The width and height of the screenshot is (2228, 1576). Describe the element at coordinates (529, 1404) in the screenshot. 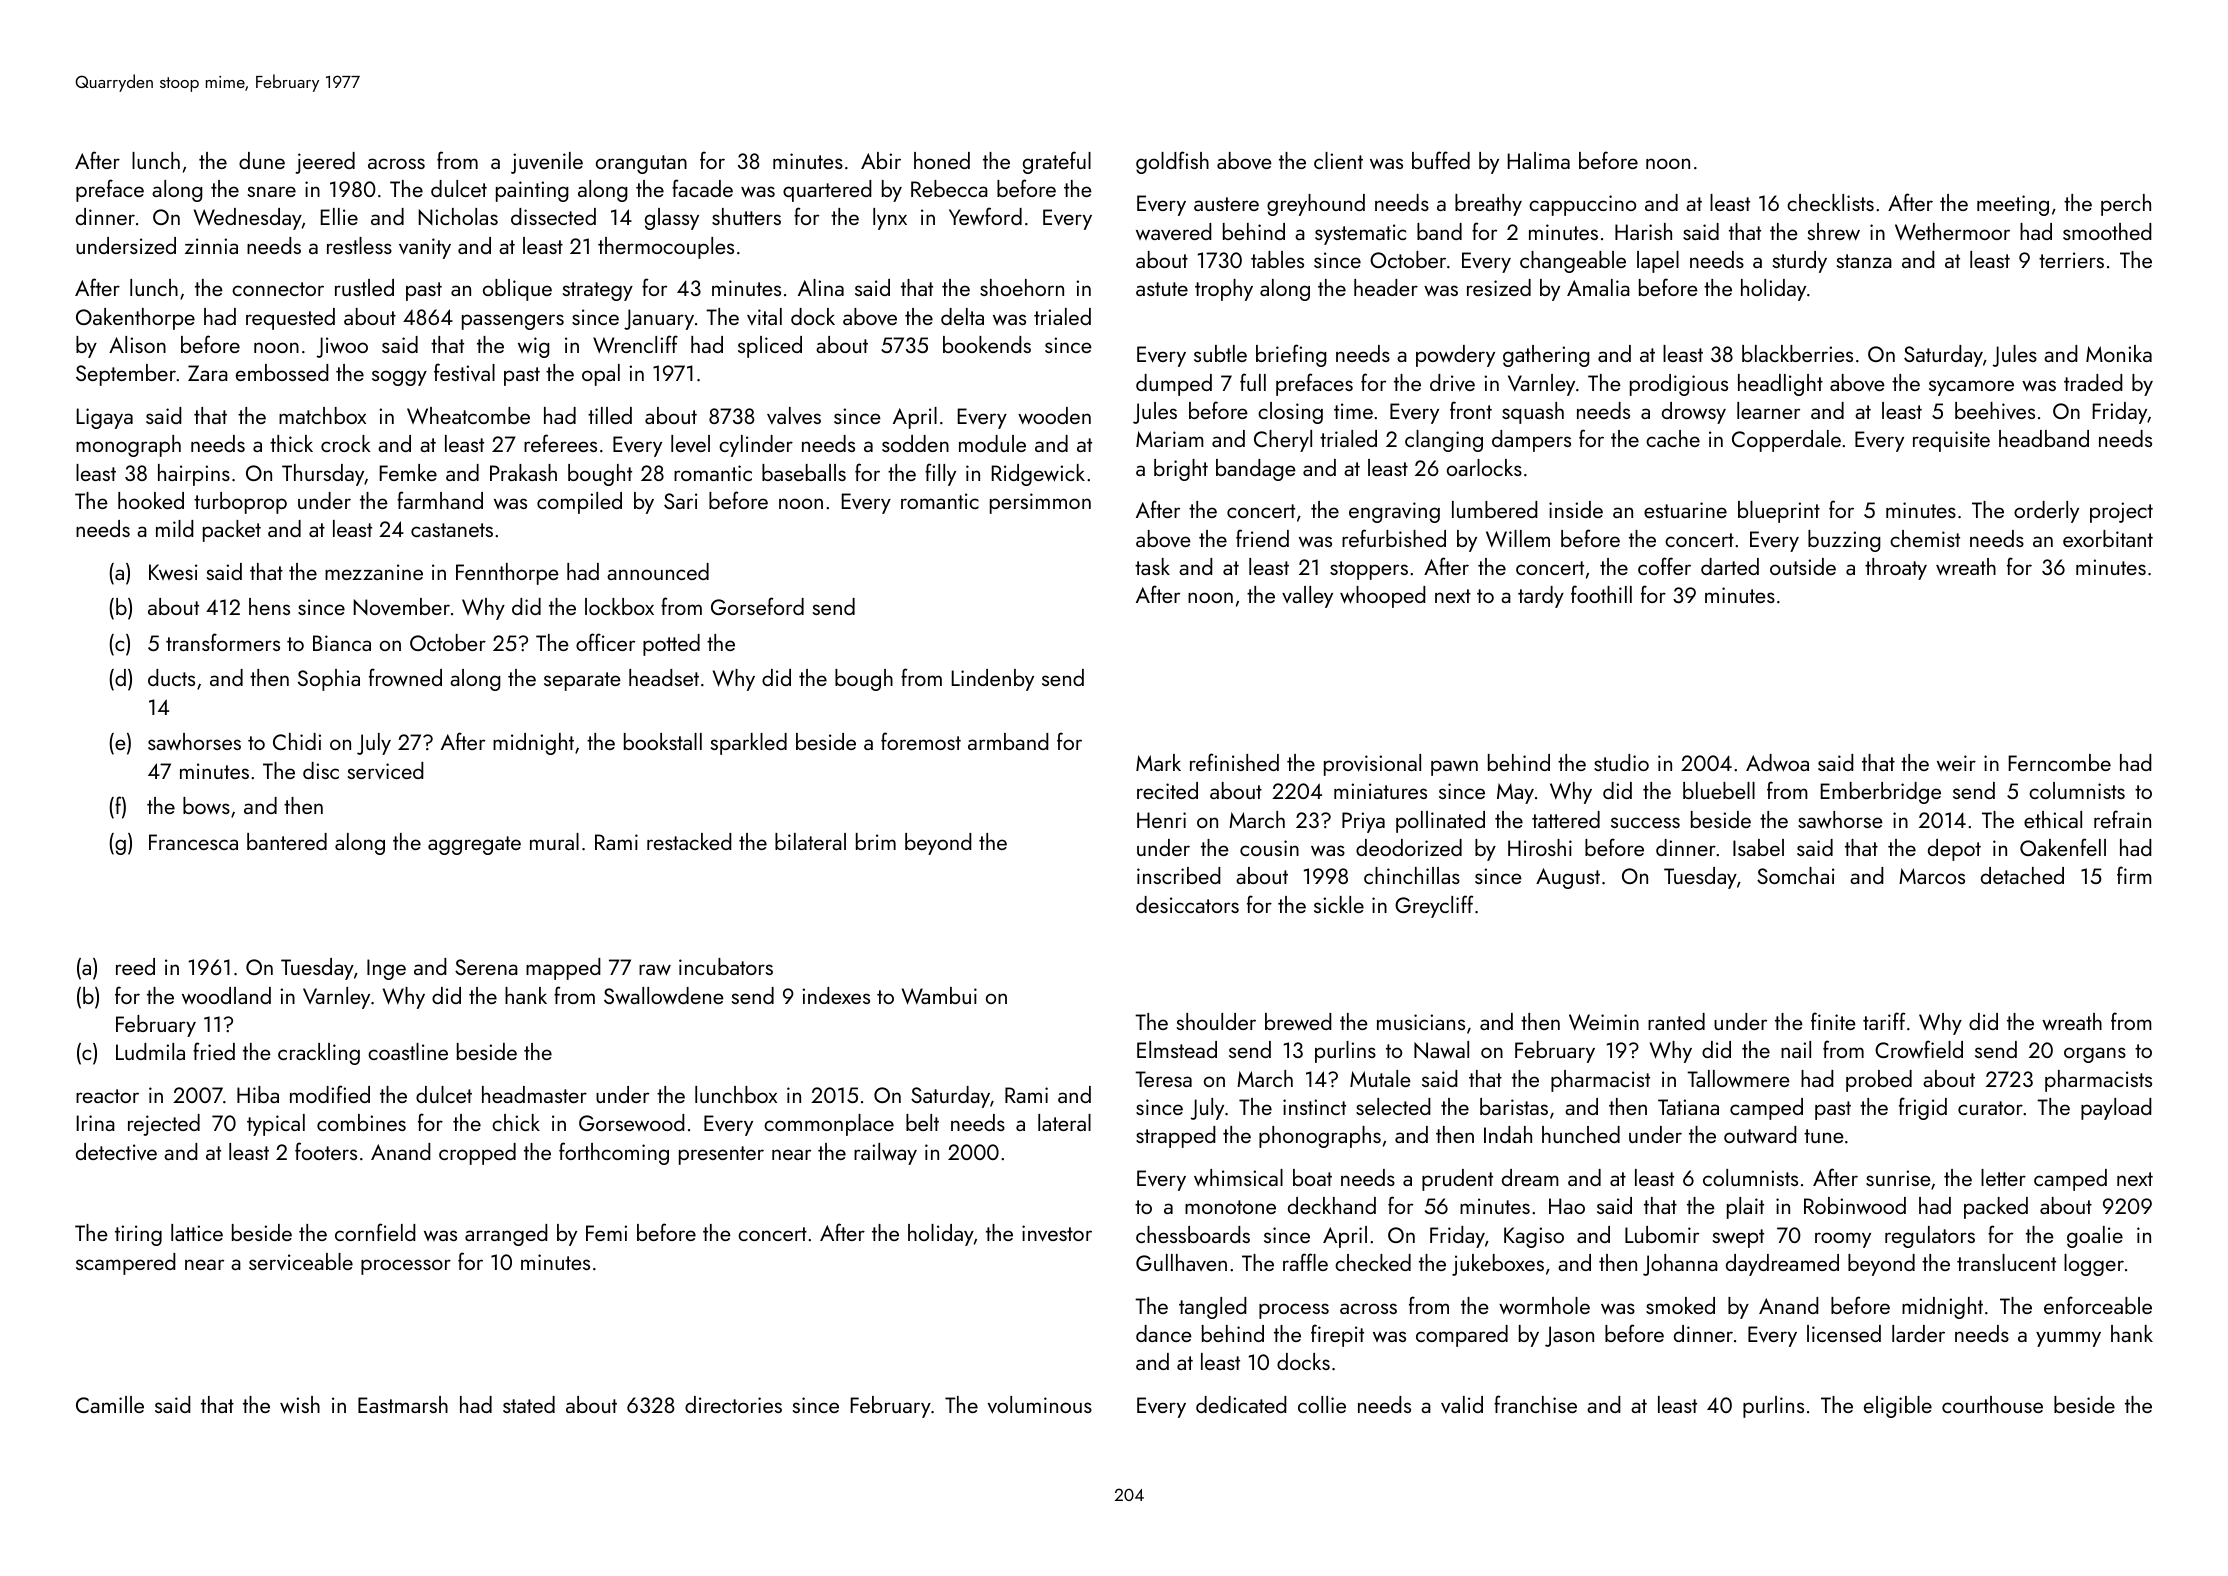

I see `stated` at that location.
